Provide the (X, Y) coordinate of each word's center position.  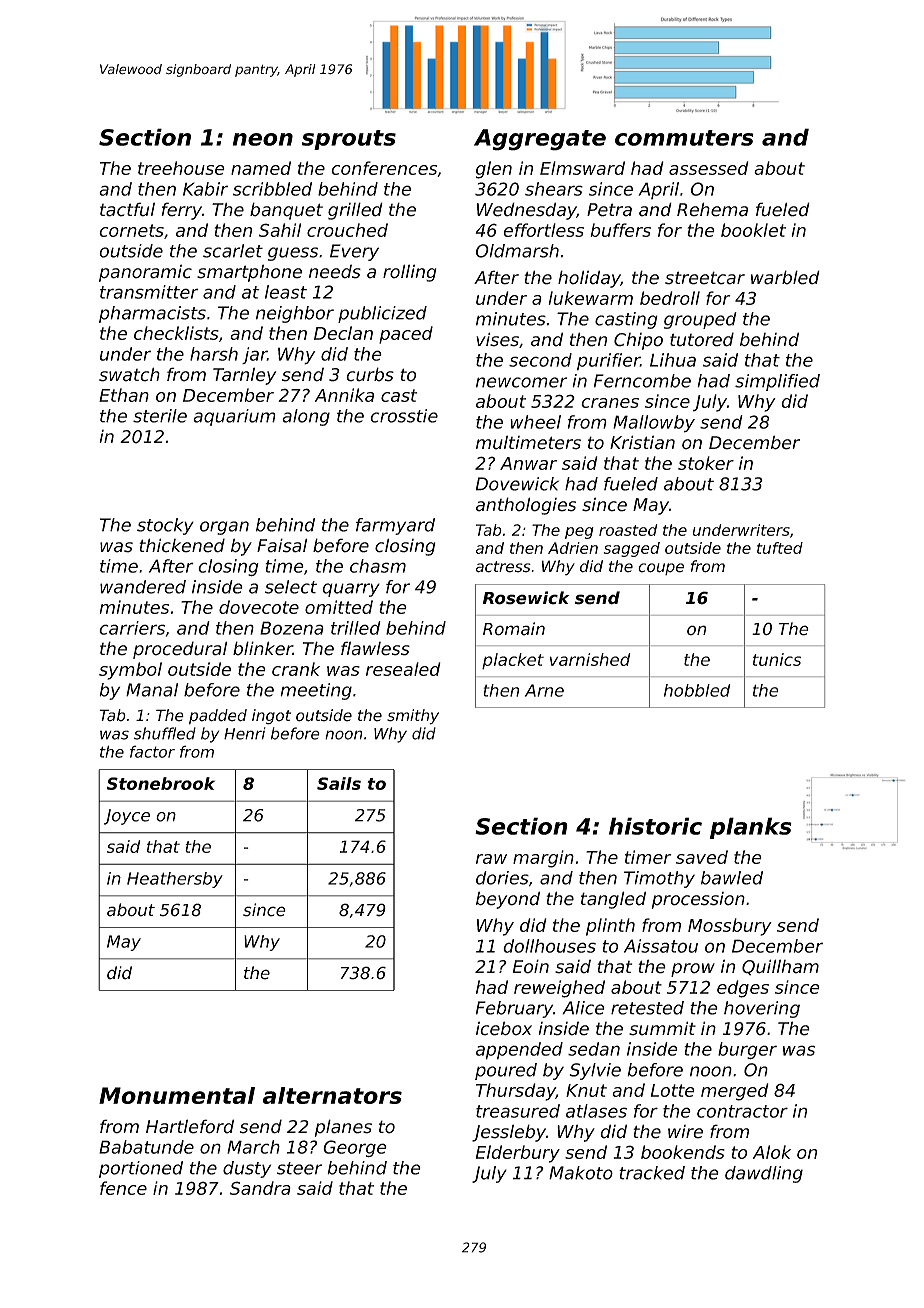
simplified (777, 382)
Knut (586, 1090)
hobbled (697, 690)
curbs (370, 374)
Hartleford (190, 1126)
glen (494, 170)
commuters (684, 138)
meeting (316, 691)
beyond (508, 900)
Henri (245, 733)
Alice (583, 1008)
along (306, 417)
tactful (127, 209)
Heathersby (175, 880)
